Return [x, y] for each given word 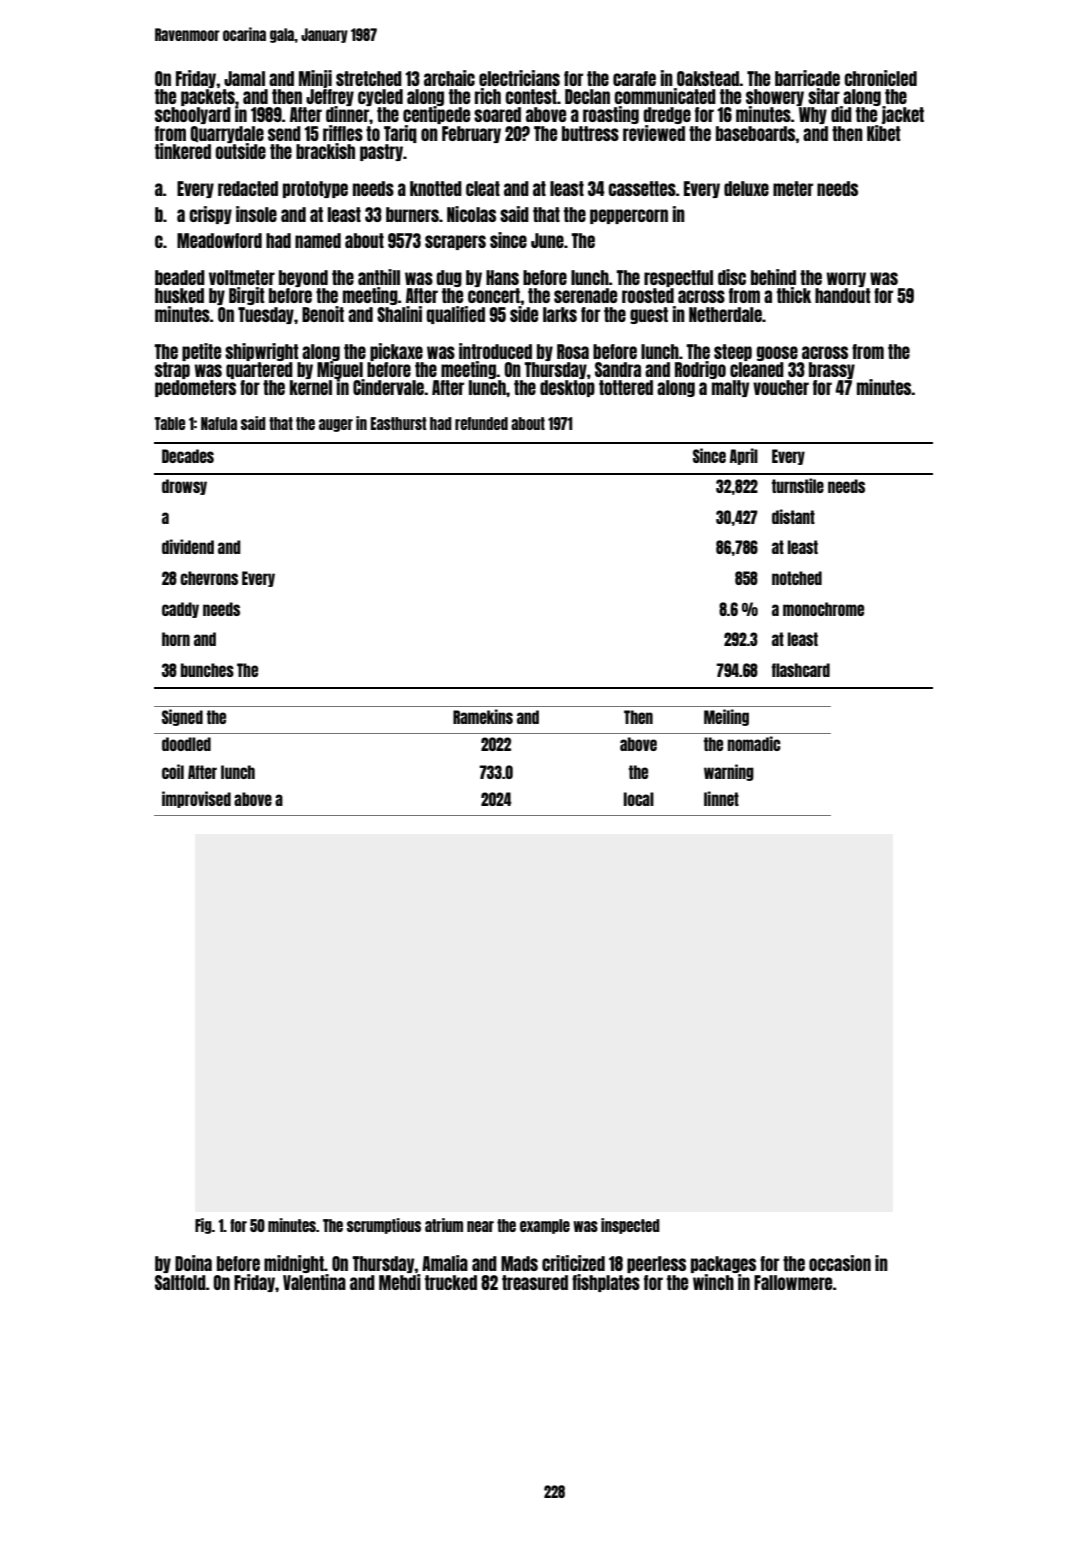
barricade [807, 78]
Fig [203, 1226]
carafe [634, 78]
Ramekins [483, 716]
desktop [567, 388]
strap [172, 370]
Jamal [244, 78]
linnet [721, 798]
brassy [832, 370]
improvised [196, 799]
